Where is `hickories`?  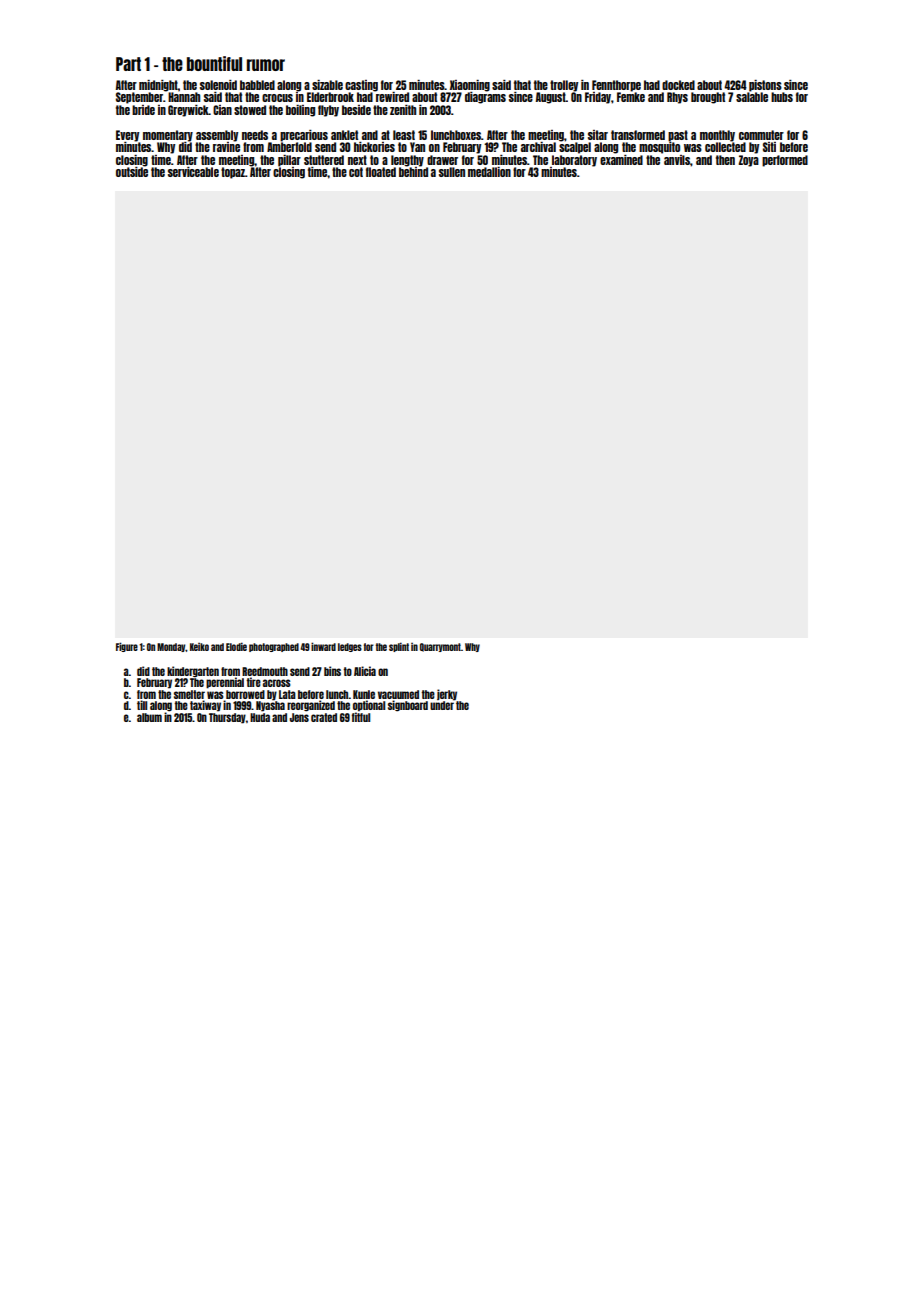 hickories is located at coordinates (374, 147).
